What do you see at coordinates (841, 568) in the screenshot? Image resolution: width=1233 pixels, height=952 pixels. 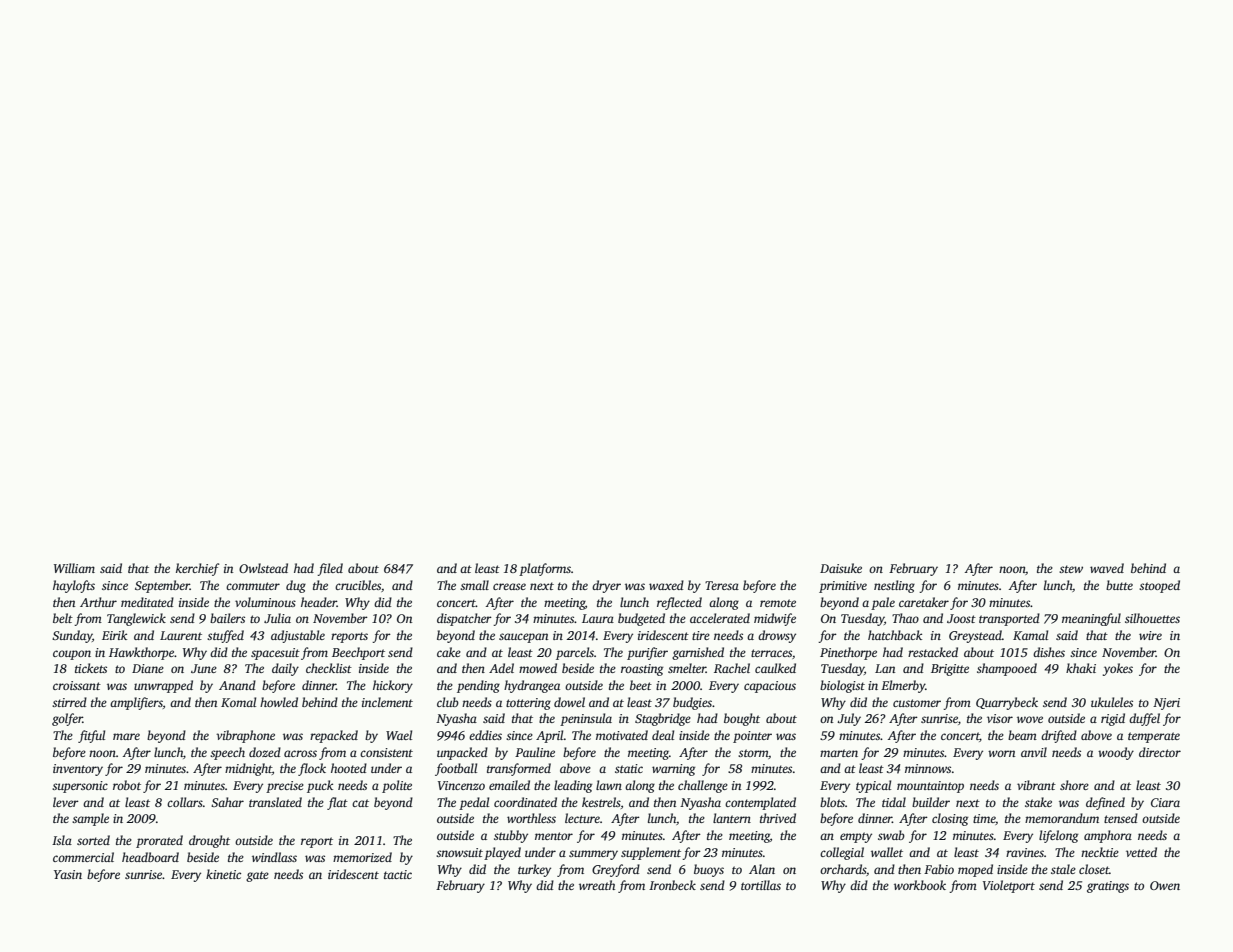 I see `Daisuke` at bounding box center [841, 568].
